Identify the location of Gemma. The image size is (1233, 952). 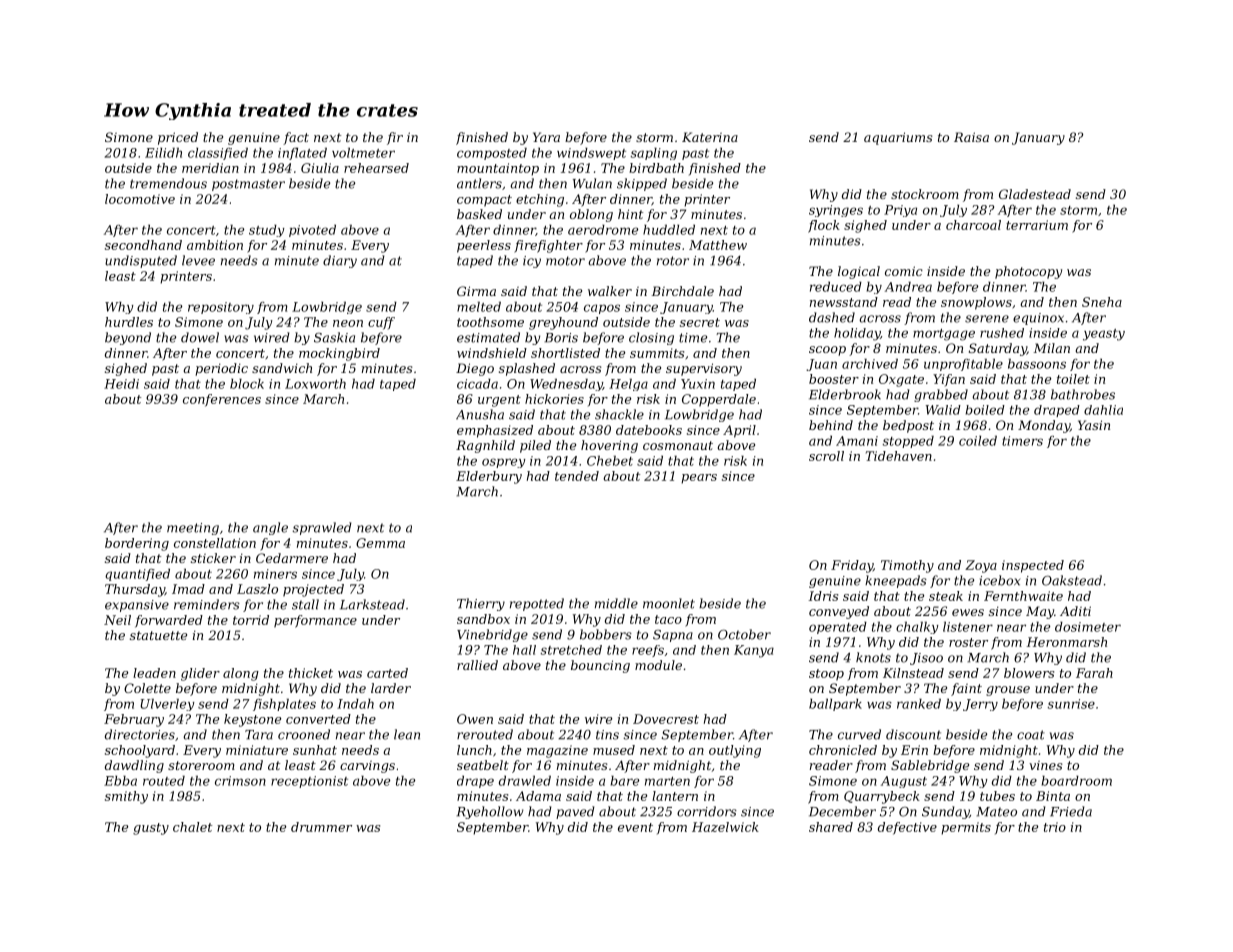
(380, 543).
